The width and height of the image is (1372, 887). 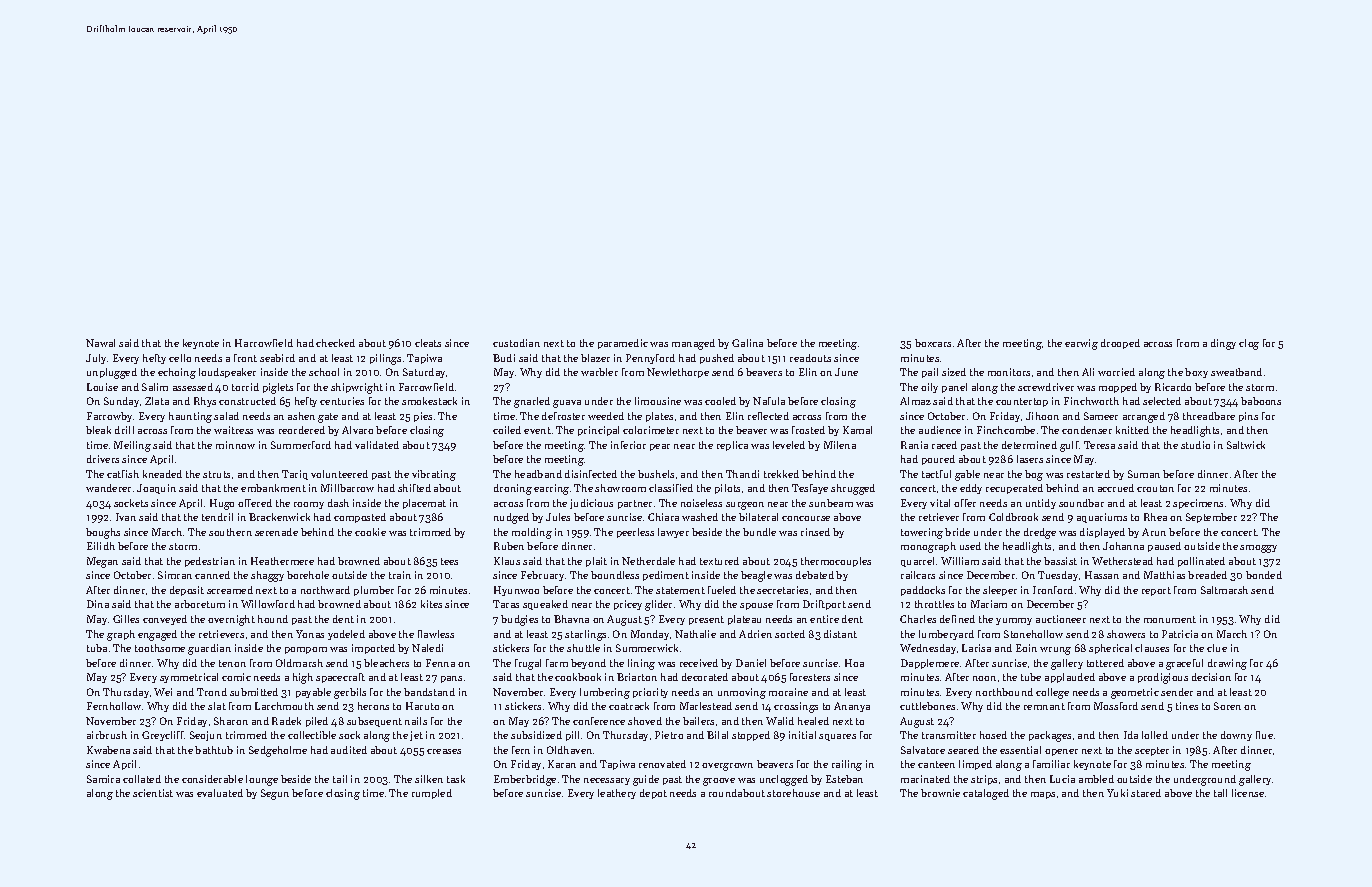 I want to click on Ironford, so click(x=1053, y=590).
